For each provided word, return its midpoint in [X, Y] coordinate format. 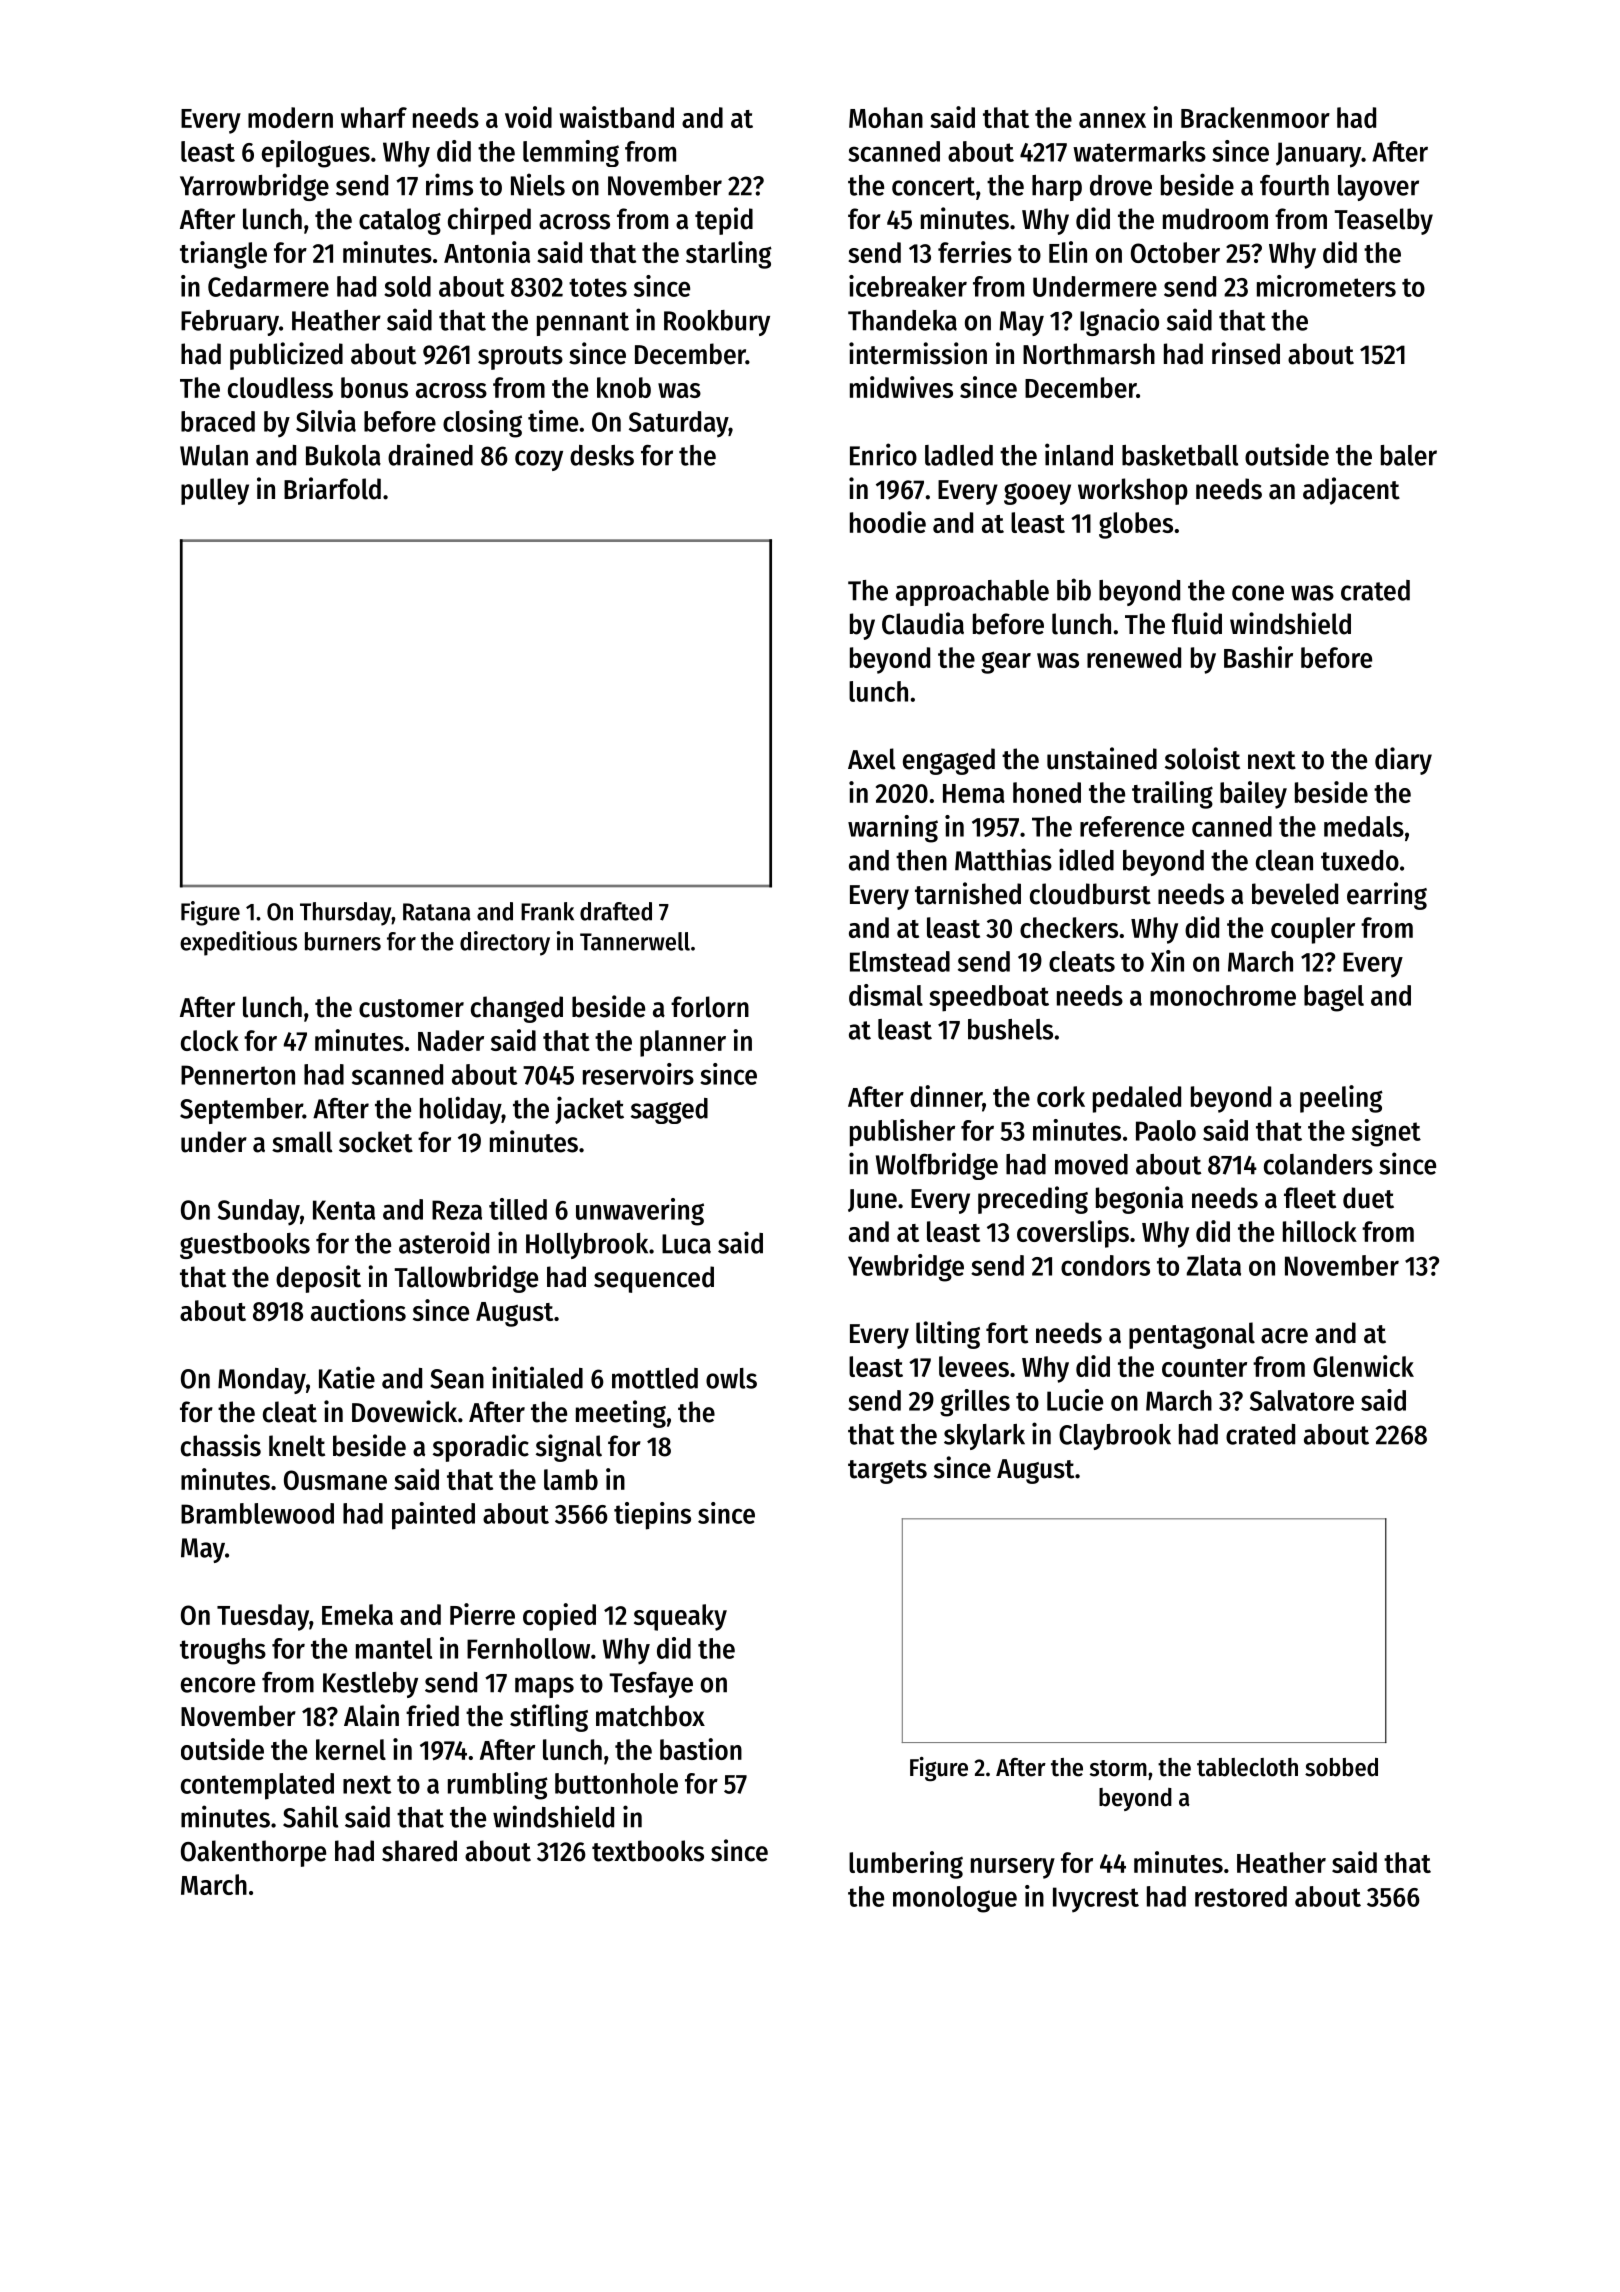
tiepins [652, 1516]
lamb [571, 1479]
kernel [351, 1749]
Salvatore [1302, 1400]
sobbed [1341, 1767]
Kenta [344, 1210]
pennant [583, 324]
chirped [489, 221]
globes [1136, 525]
